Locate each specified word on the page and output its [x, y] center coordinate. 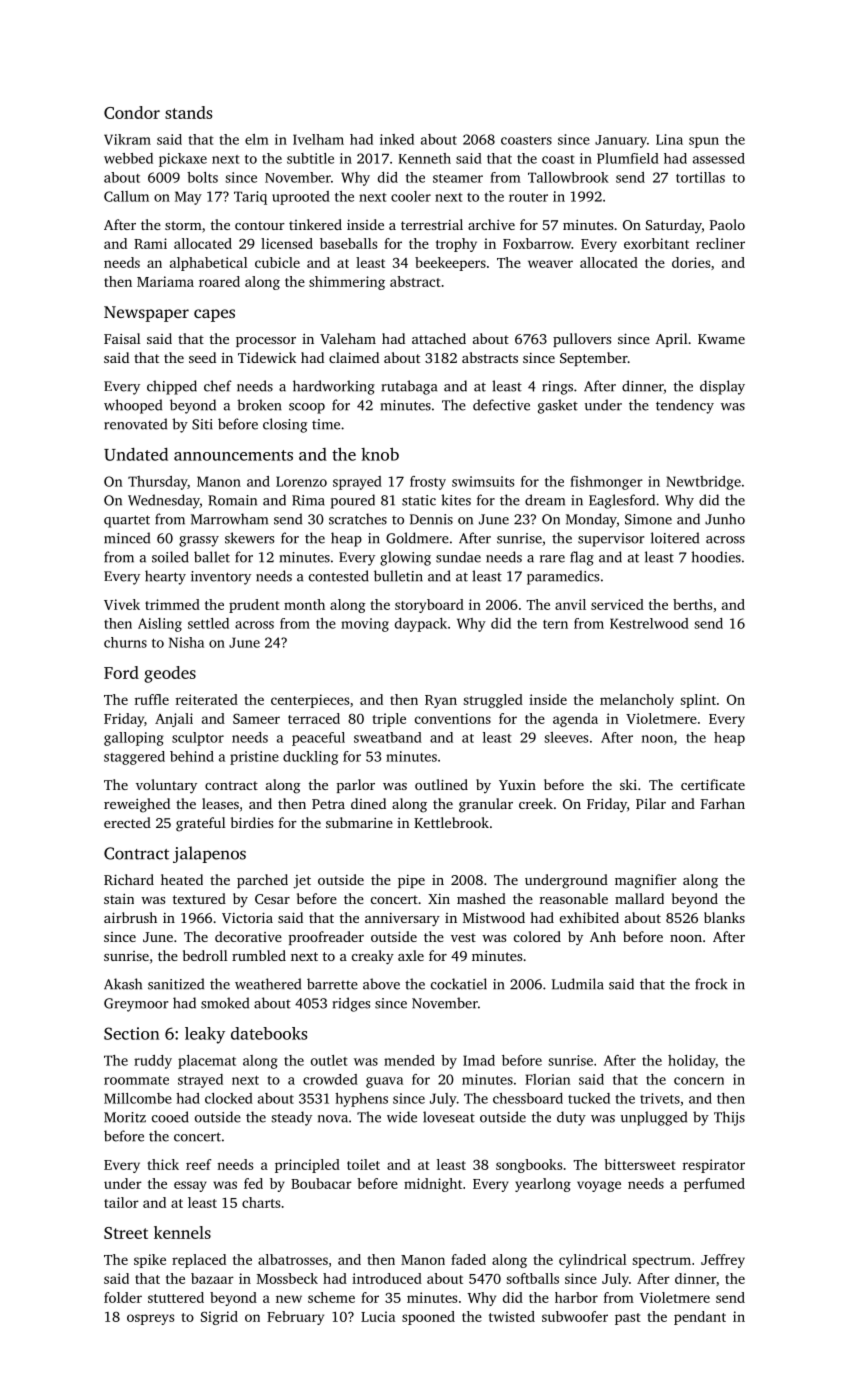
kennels [182, 1232]
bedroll [205, 955]
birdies [252, 822]
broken [259, 405]
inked [397, 139]
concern [699, 1081]
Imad [479, 1060]
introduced [387, 1278]
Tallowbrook [568, 177]
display [722, 387]
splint [698, 701]
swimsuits [483, 481]
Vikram [127, 139]
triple [389, 720]
